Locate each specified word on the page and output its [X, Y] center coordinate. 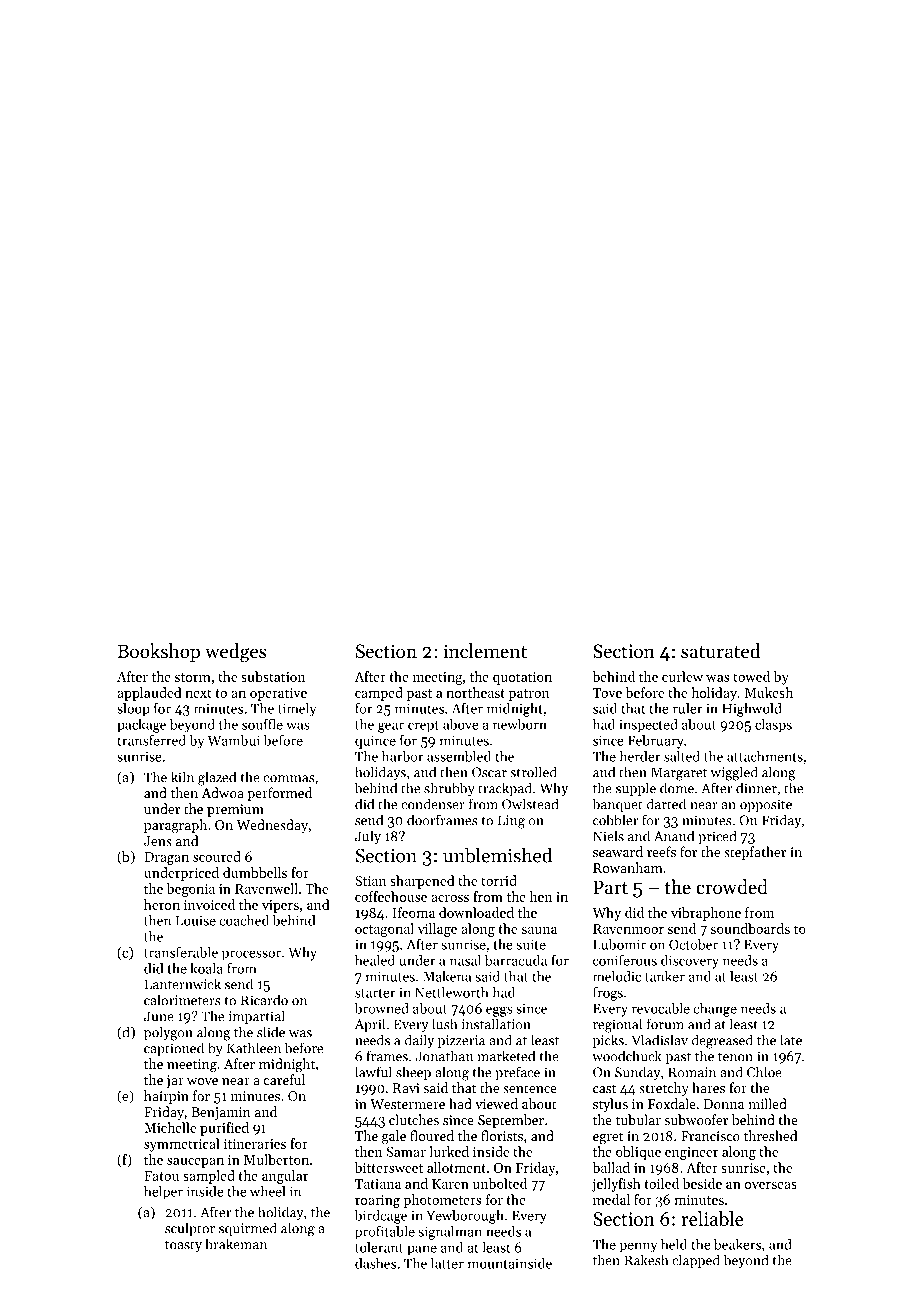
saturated [721, 651]
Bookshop [158, 652]
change [715, 1010]
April [370, 1025]
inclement [485, 651]
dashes [375, 1263]
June [159, 1016]
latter [447, 1263]
